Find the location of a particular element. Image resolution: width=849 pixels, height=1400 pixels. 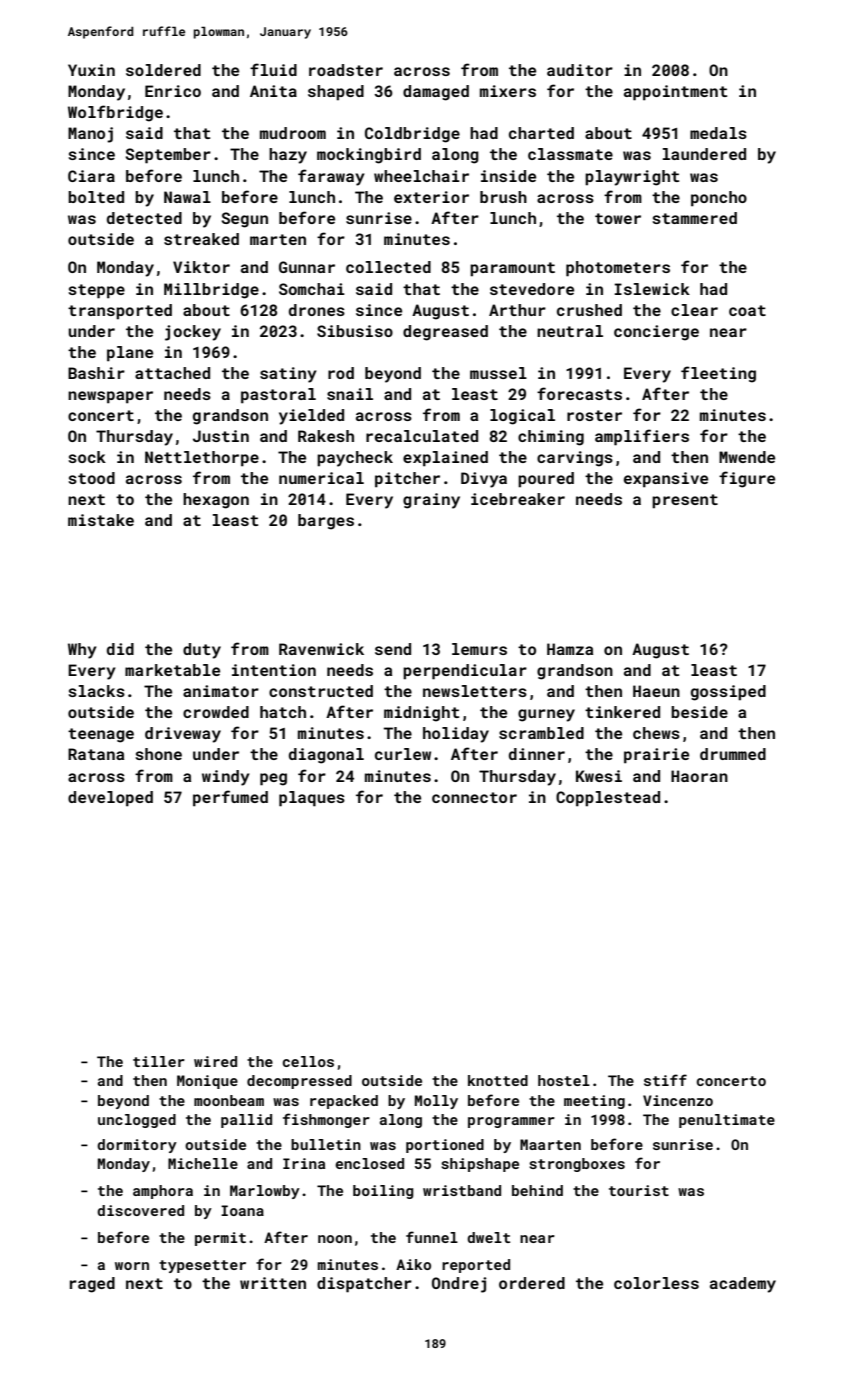

gossiped is located at coordinates (728, 693).
